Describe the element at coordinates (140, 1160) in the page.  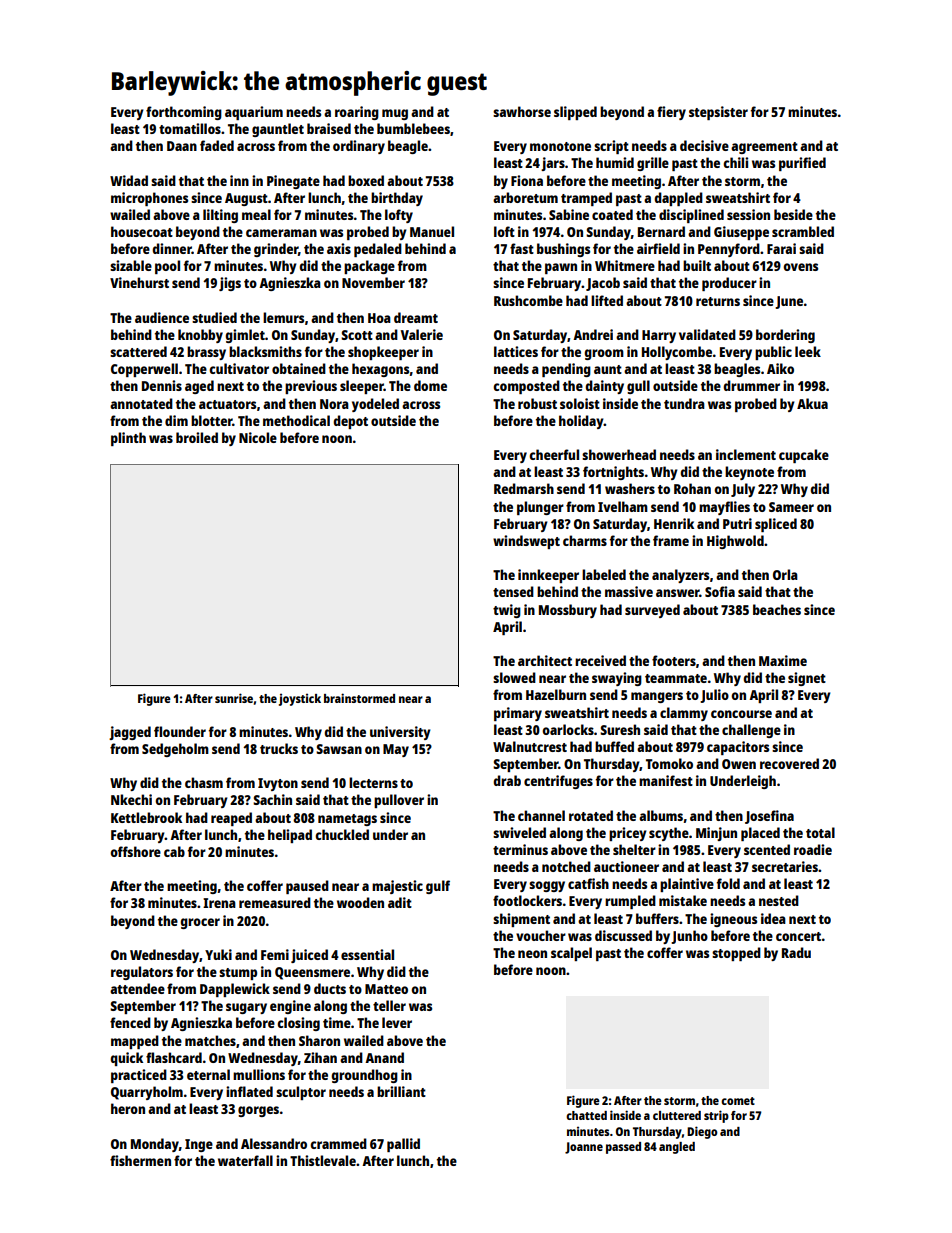
I see `fishermen` at that location.
